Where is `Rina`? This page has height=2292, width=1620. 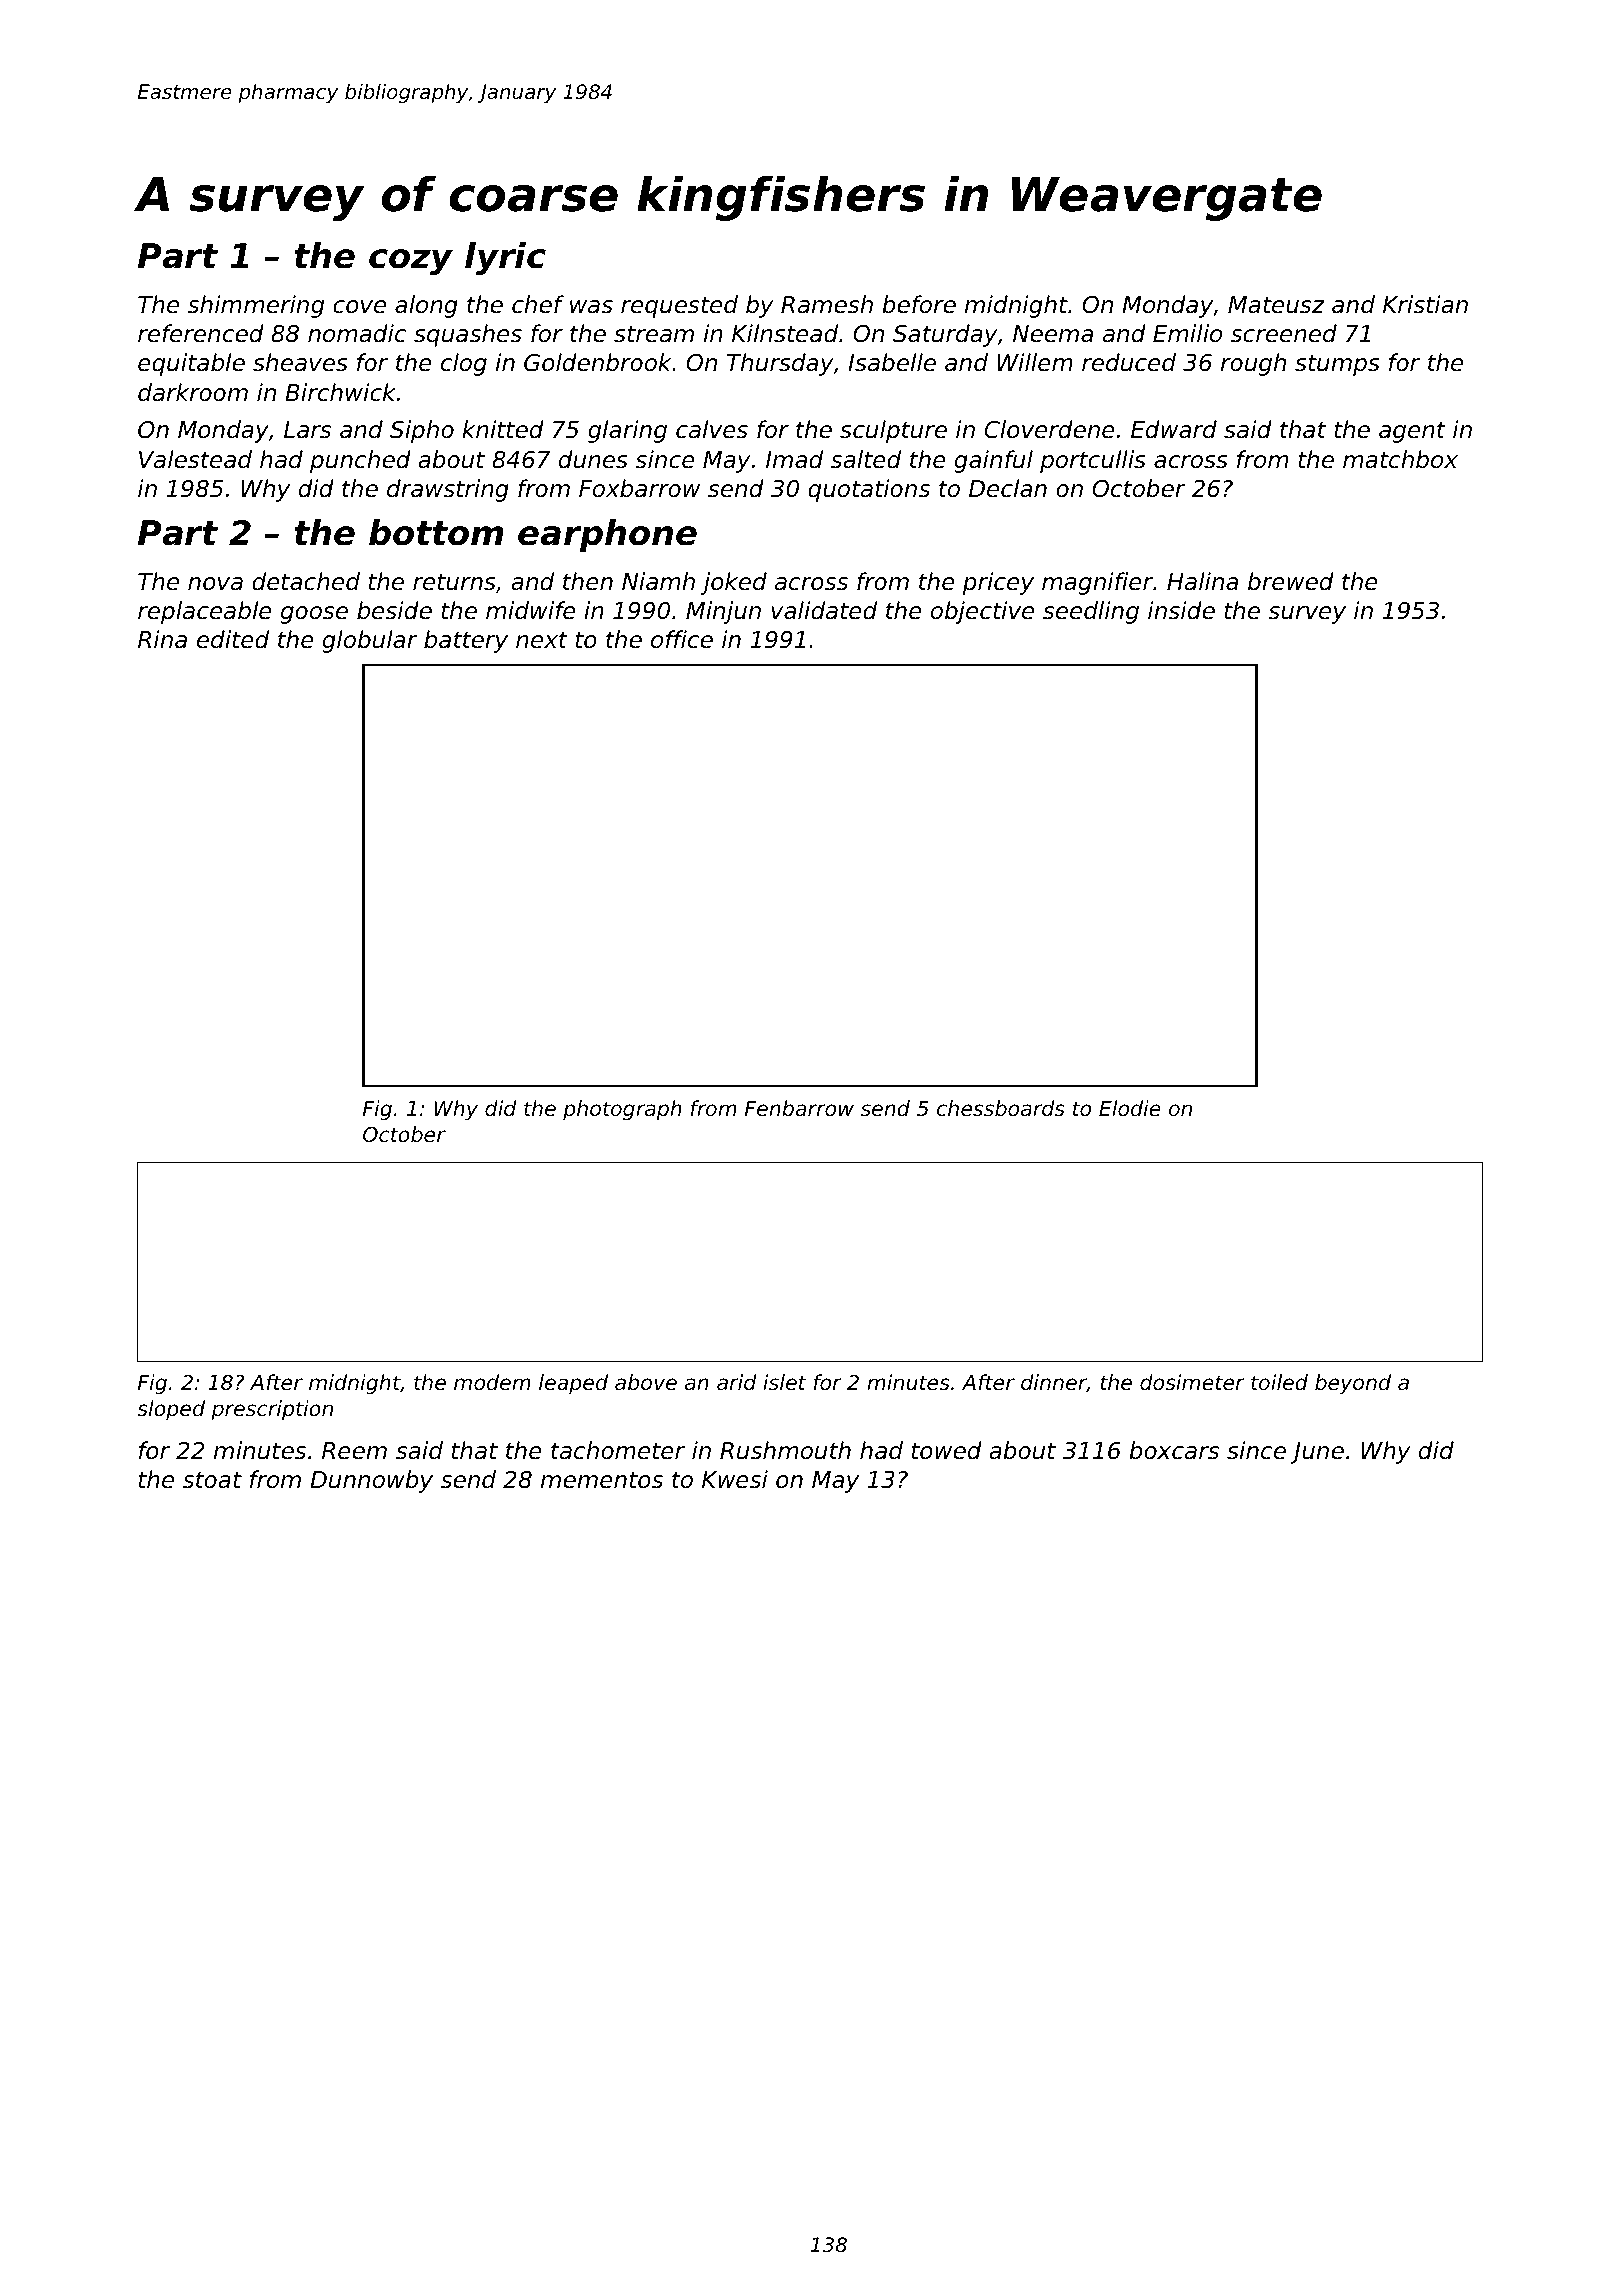 Rina is located at coordinates (162, 639).
